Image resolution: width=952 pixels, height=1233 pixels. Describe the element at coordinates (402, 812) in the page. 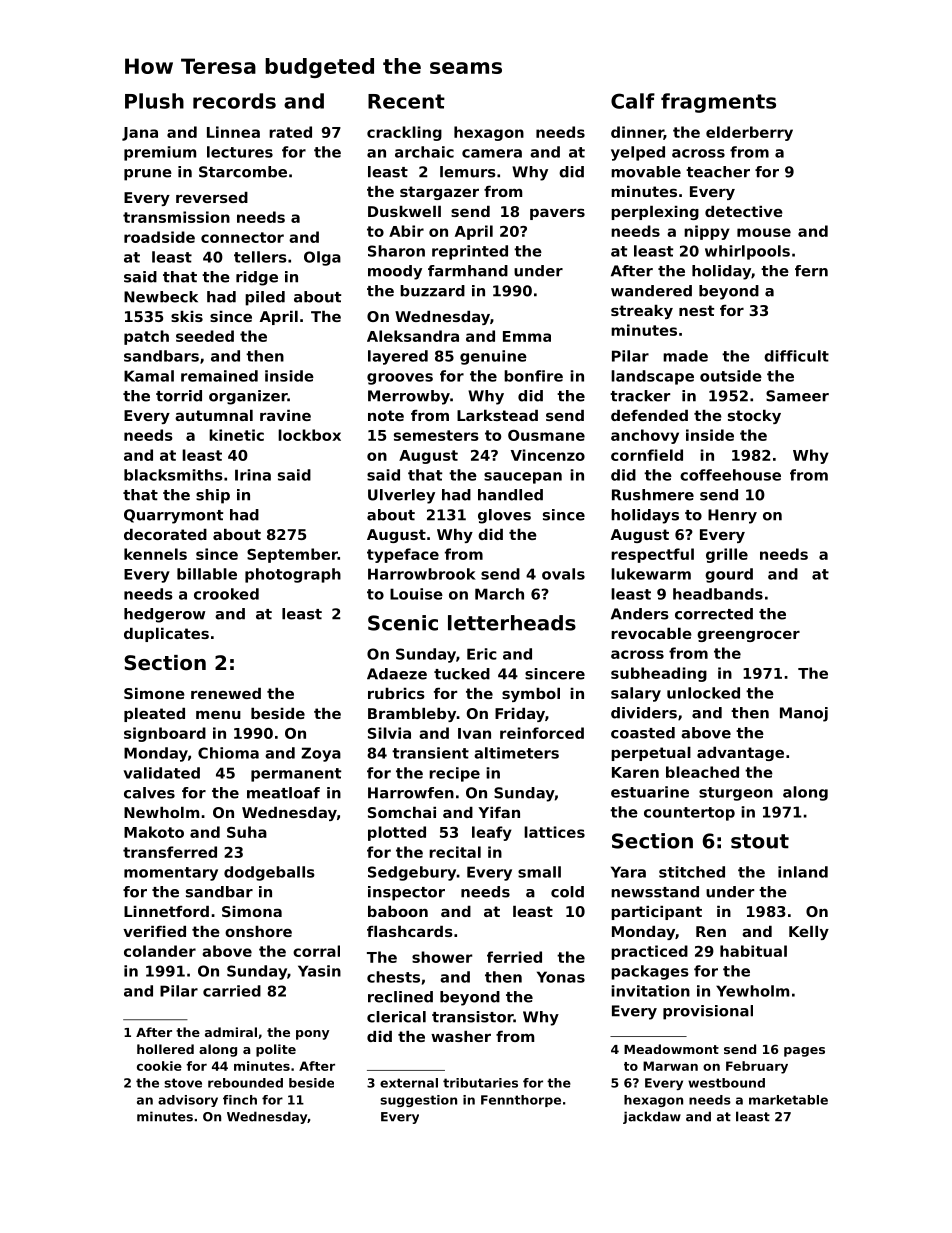

I see `Somchai` at that location.
